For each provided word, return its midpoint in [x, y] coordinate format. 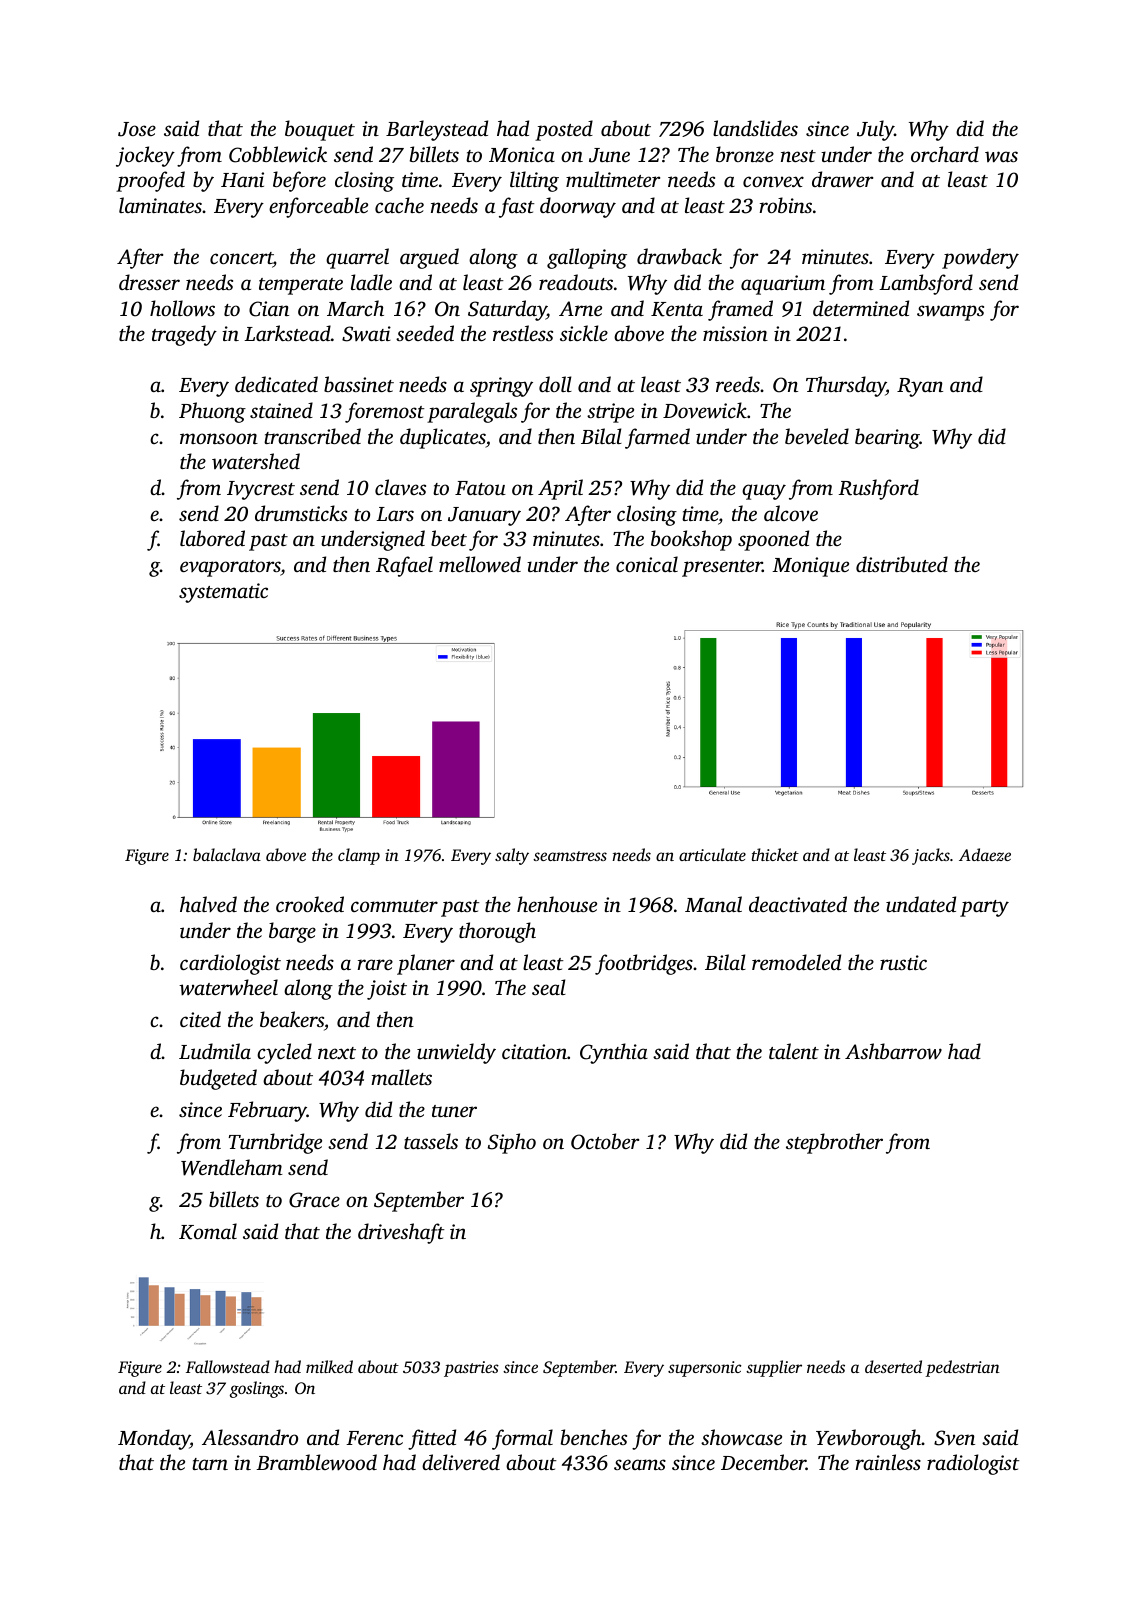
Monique [810, 567]
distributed [902, 564]
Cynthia [614, 1053]
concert [241, 260]
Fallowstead [228, 1366]
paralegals [472, 412]
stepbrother [834, 1143]
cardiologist [230, 964]
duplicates [443, 438]
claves [400, 487]
